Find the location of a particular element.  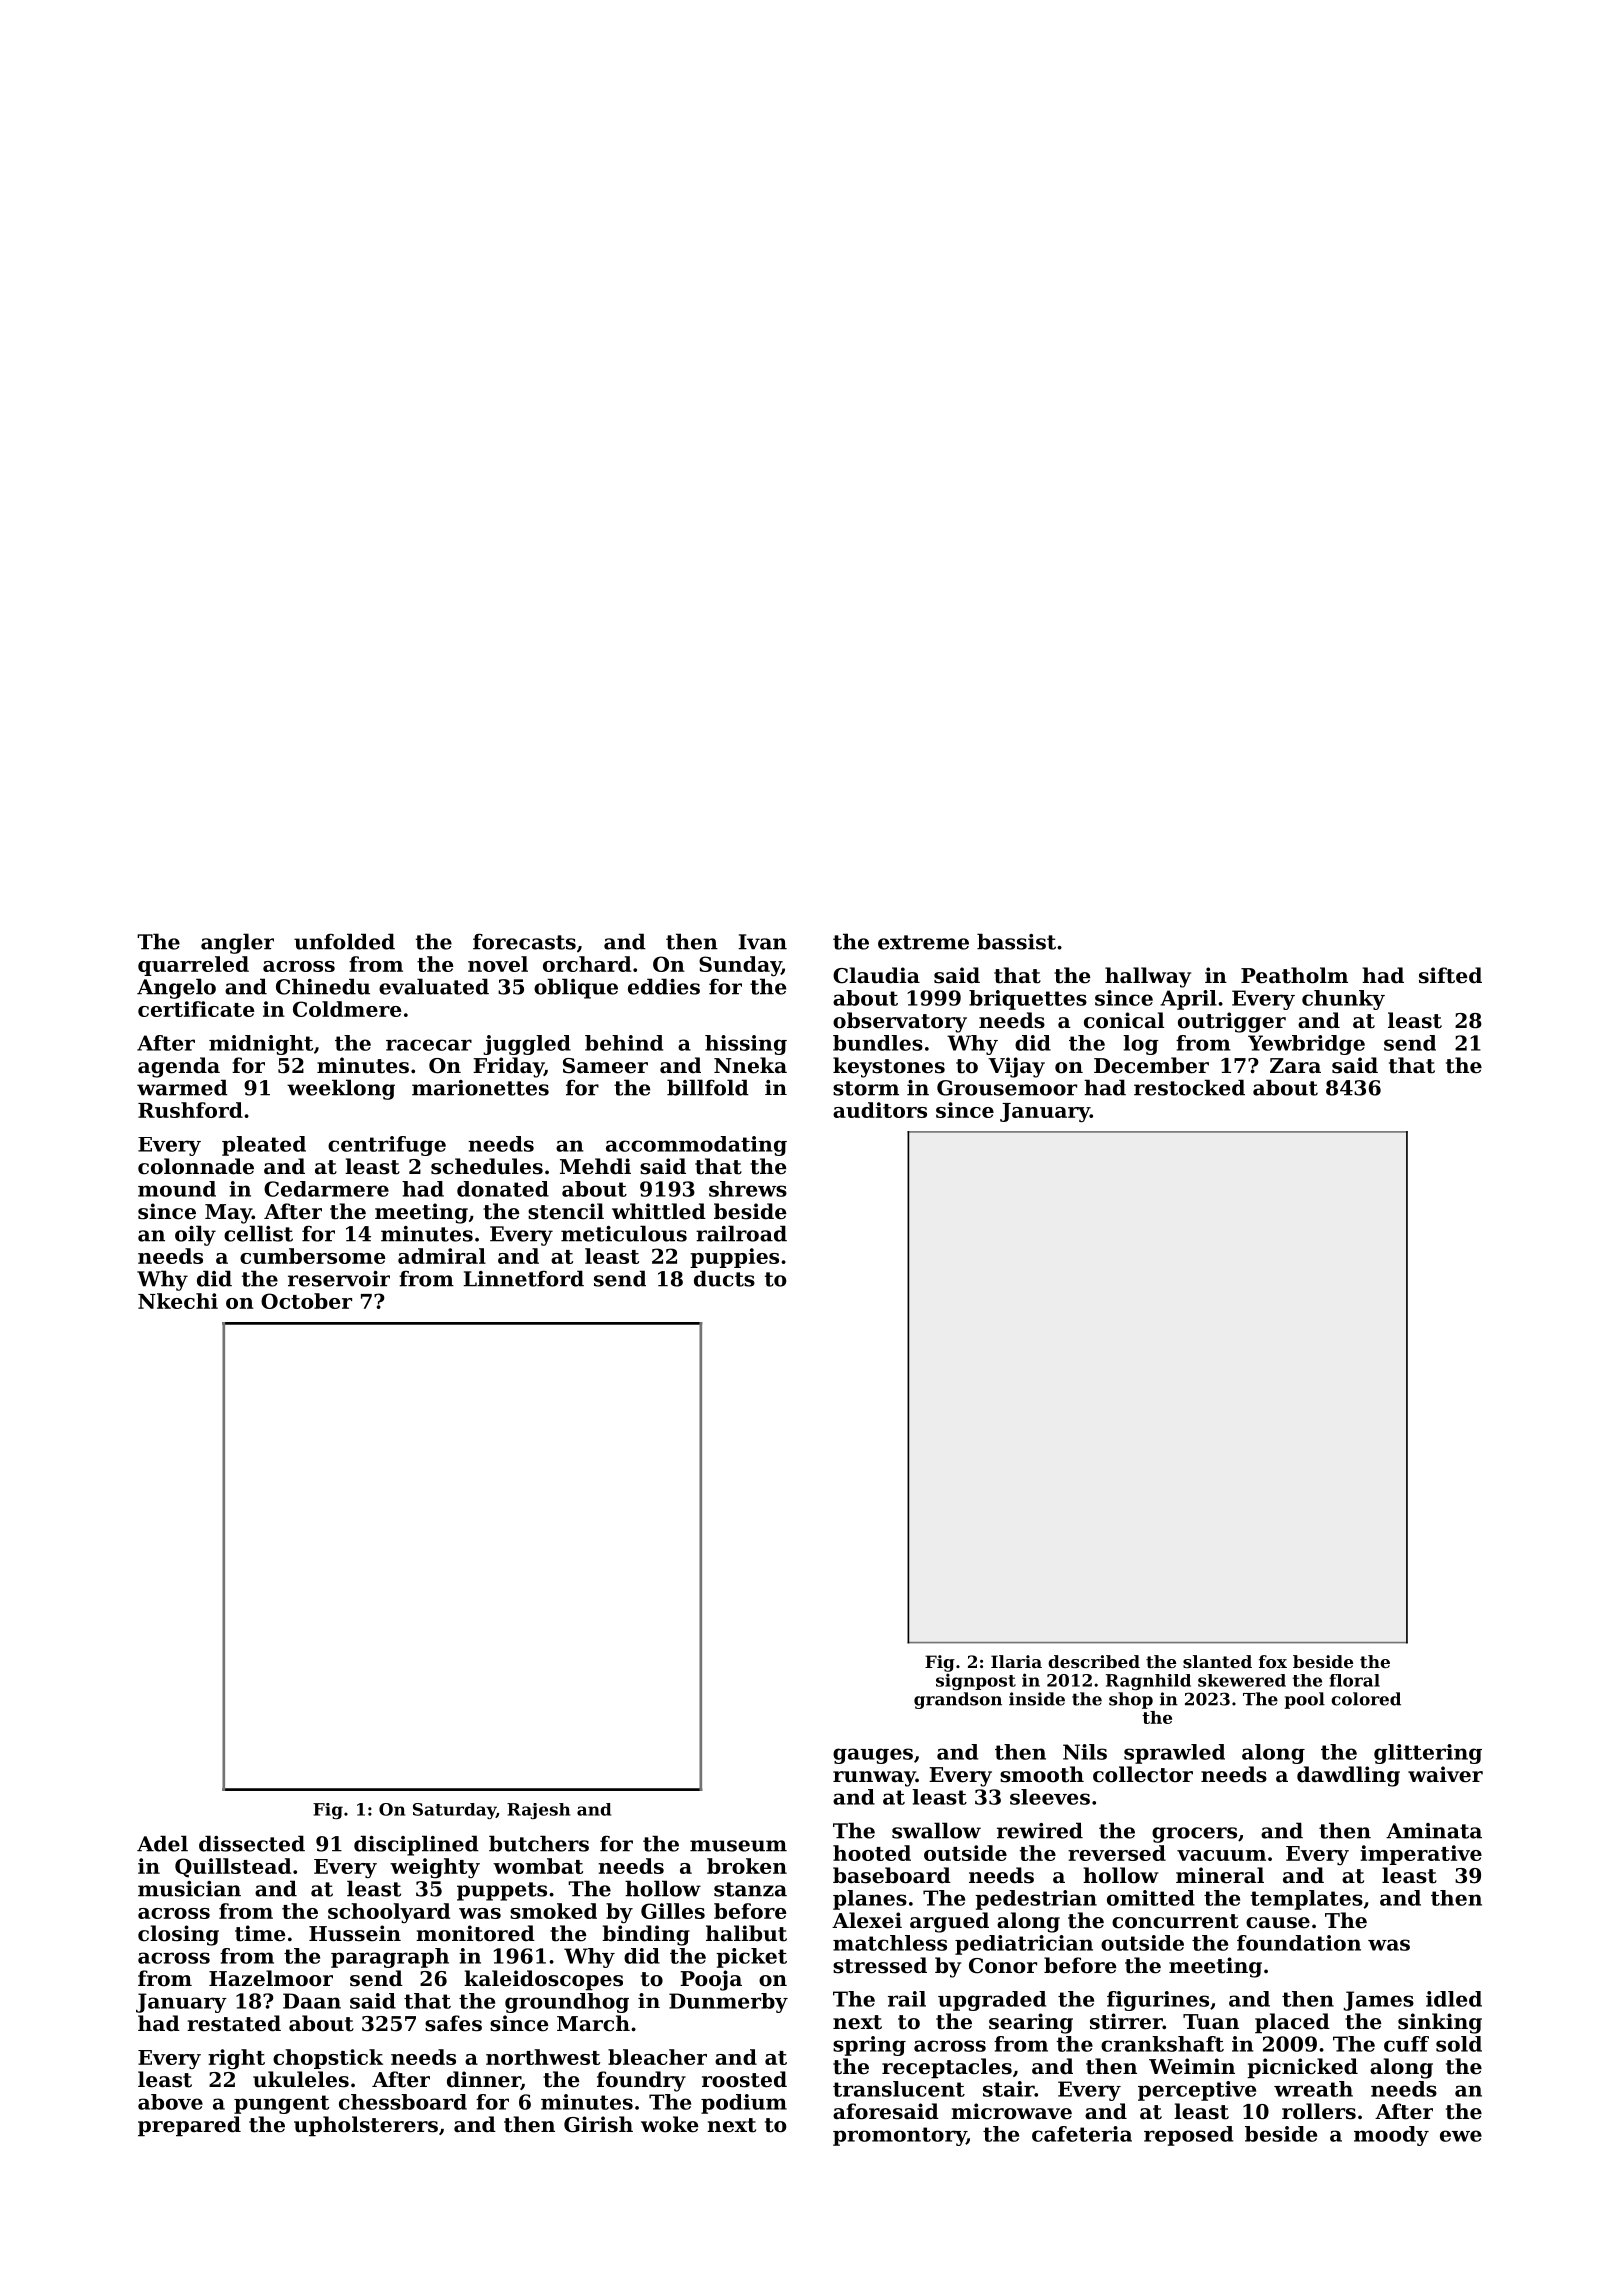

Saturday is located at coordinates (454, 1811).
